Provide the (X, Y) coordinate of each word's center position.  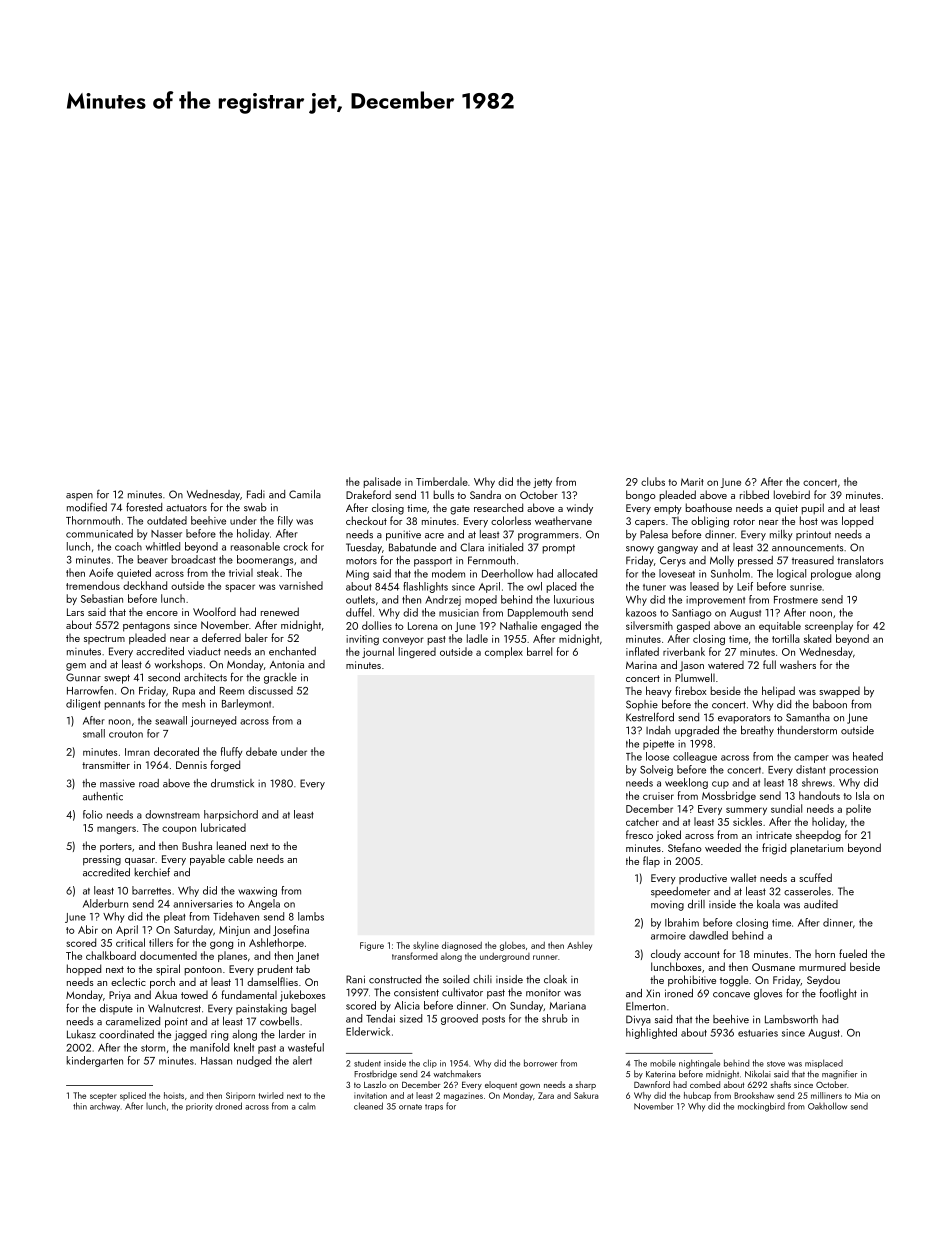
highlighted (651, 1033)
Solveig (656, 770)
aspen (79, 497)
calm (307, 1106)
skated (817, 638)
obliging (710, 522)
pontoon (203, 971)
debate (261, 751)
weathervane (563, 520)
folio (92, 814)
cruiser (658, 796)
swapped (839, 692)
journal (378, 652)
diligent (83, 704)
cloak (555, 979)
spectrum (104, 639)
